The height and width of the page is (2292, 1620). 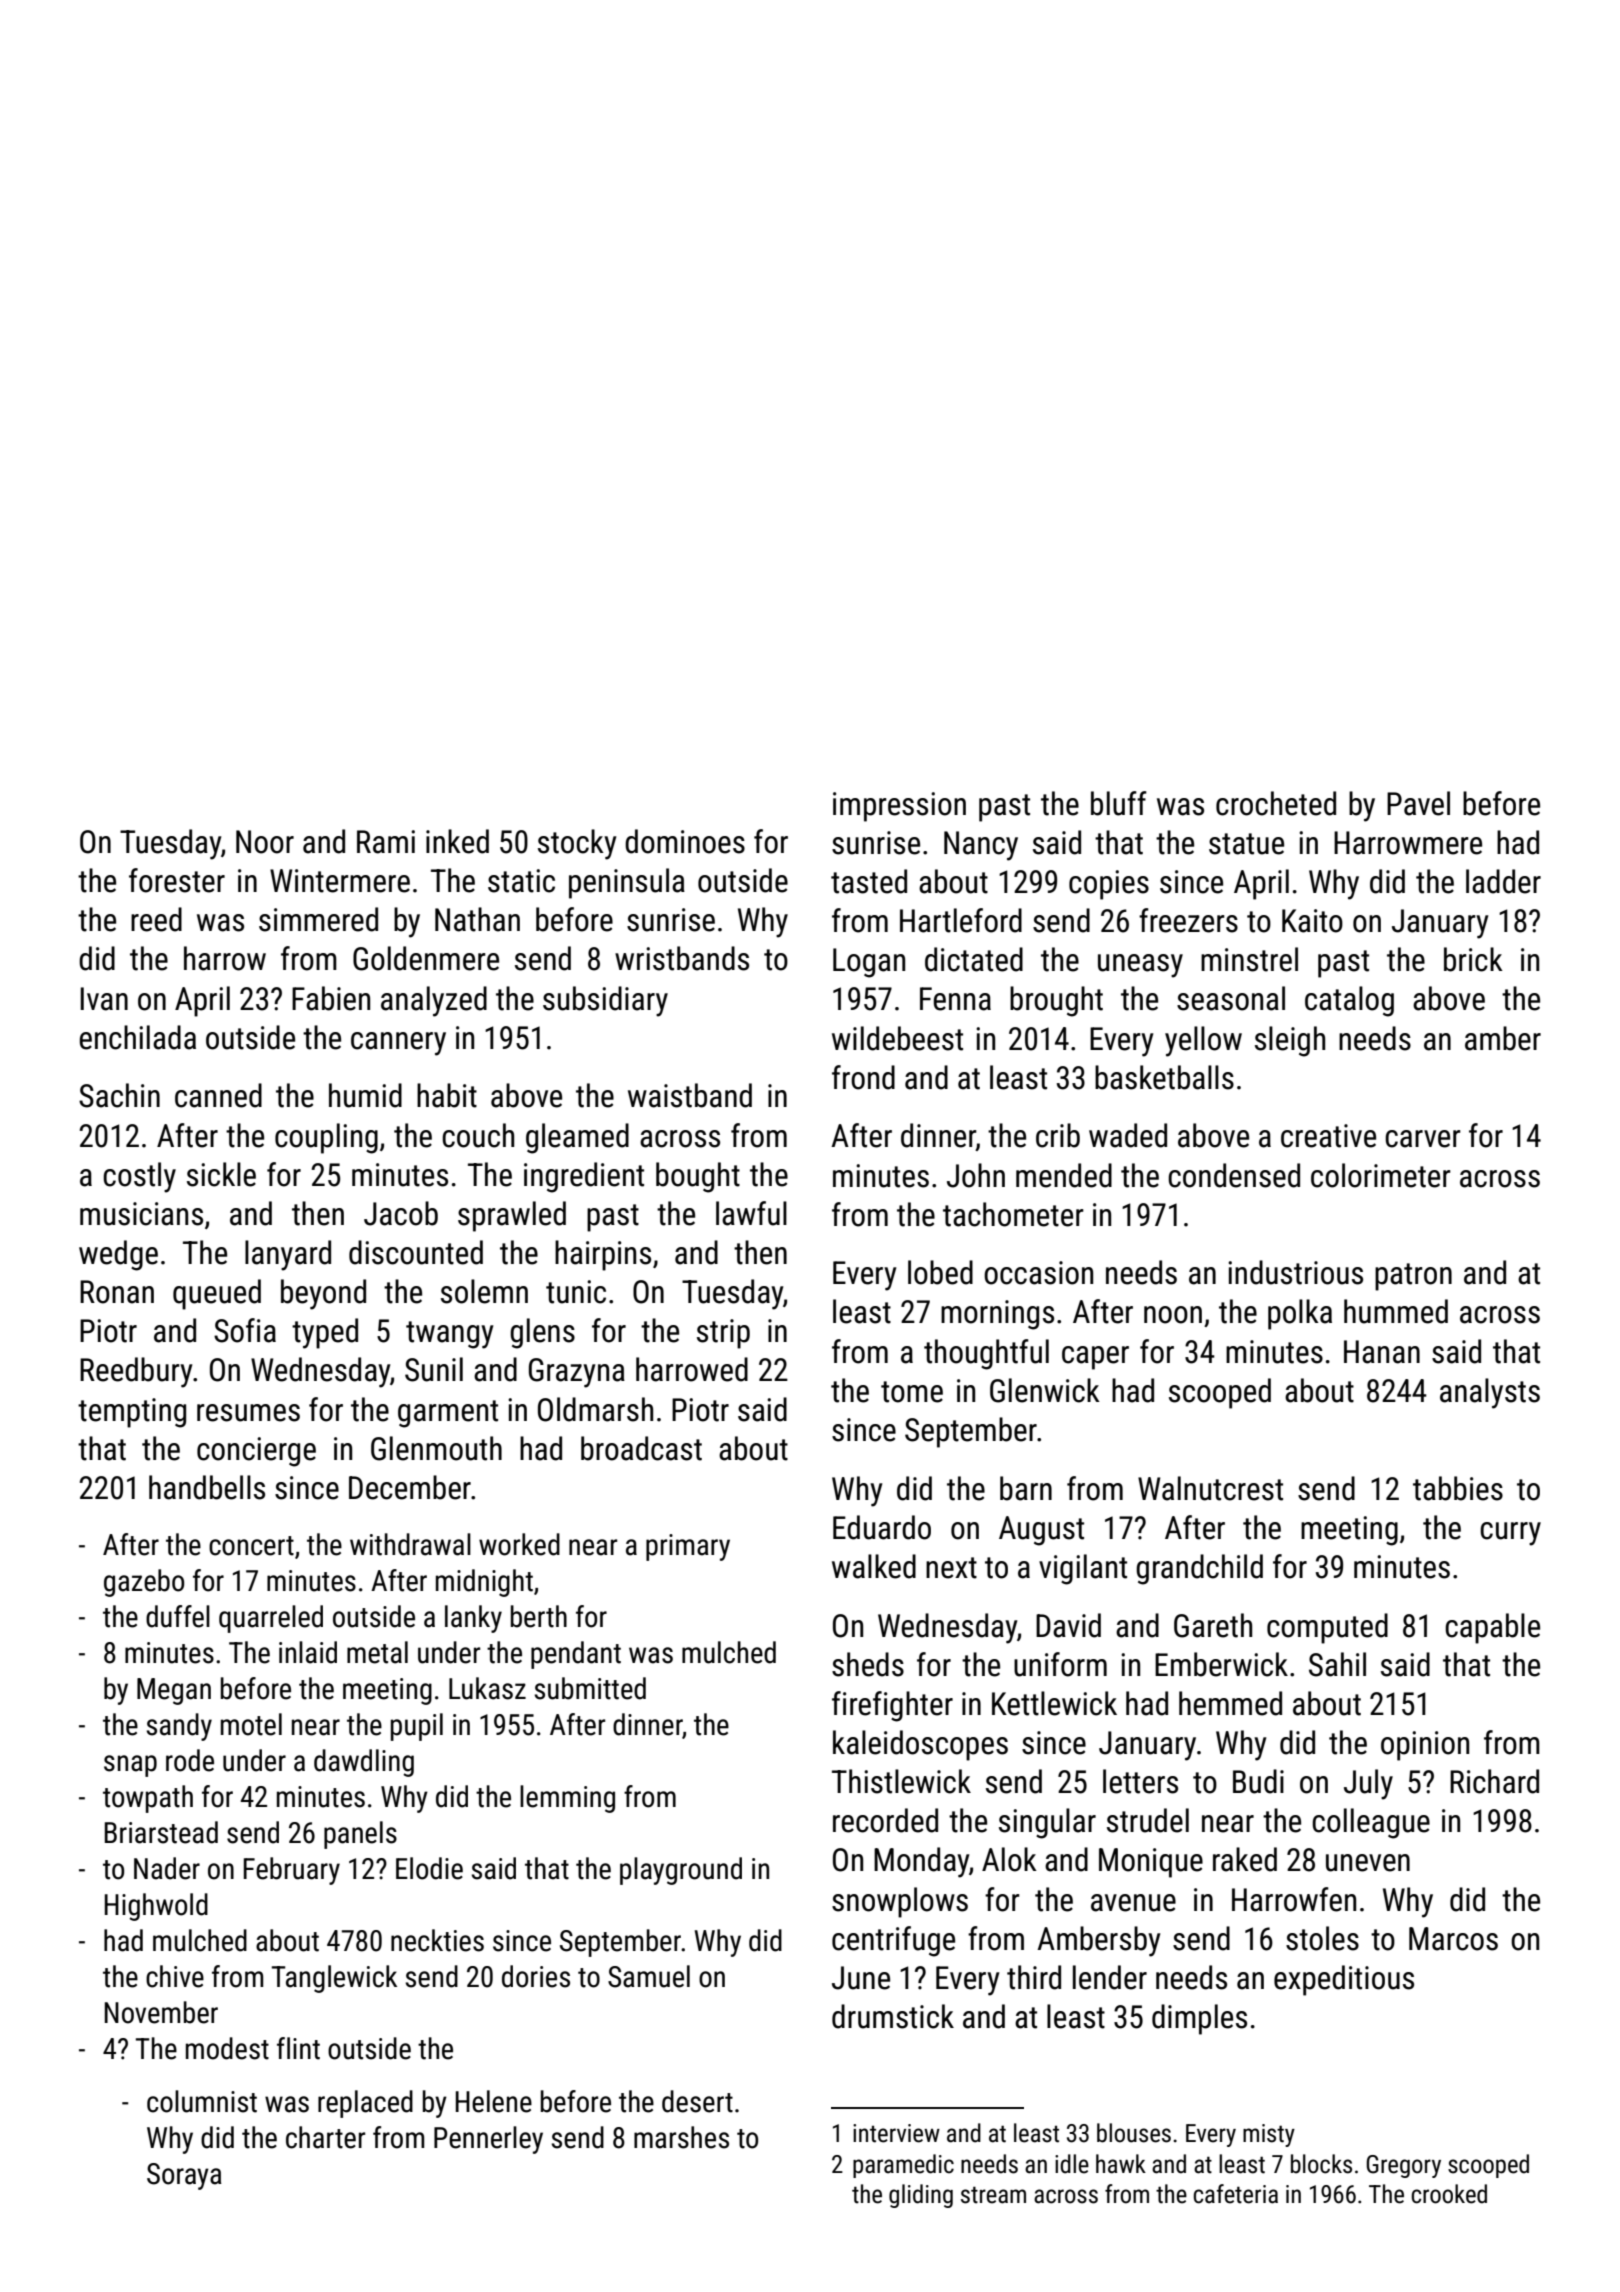 I want to click on impression, so click(x=899, y=807).
